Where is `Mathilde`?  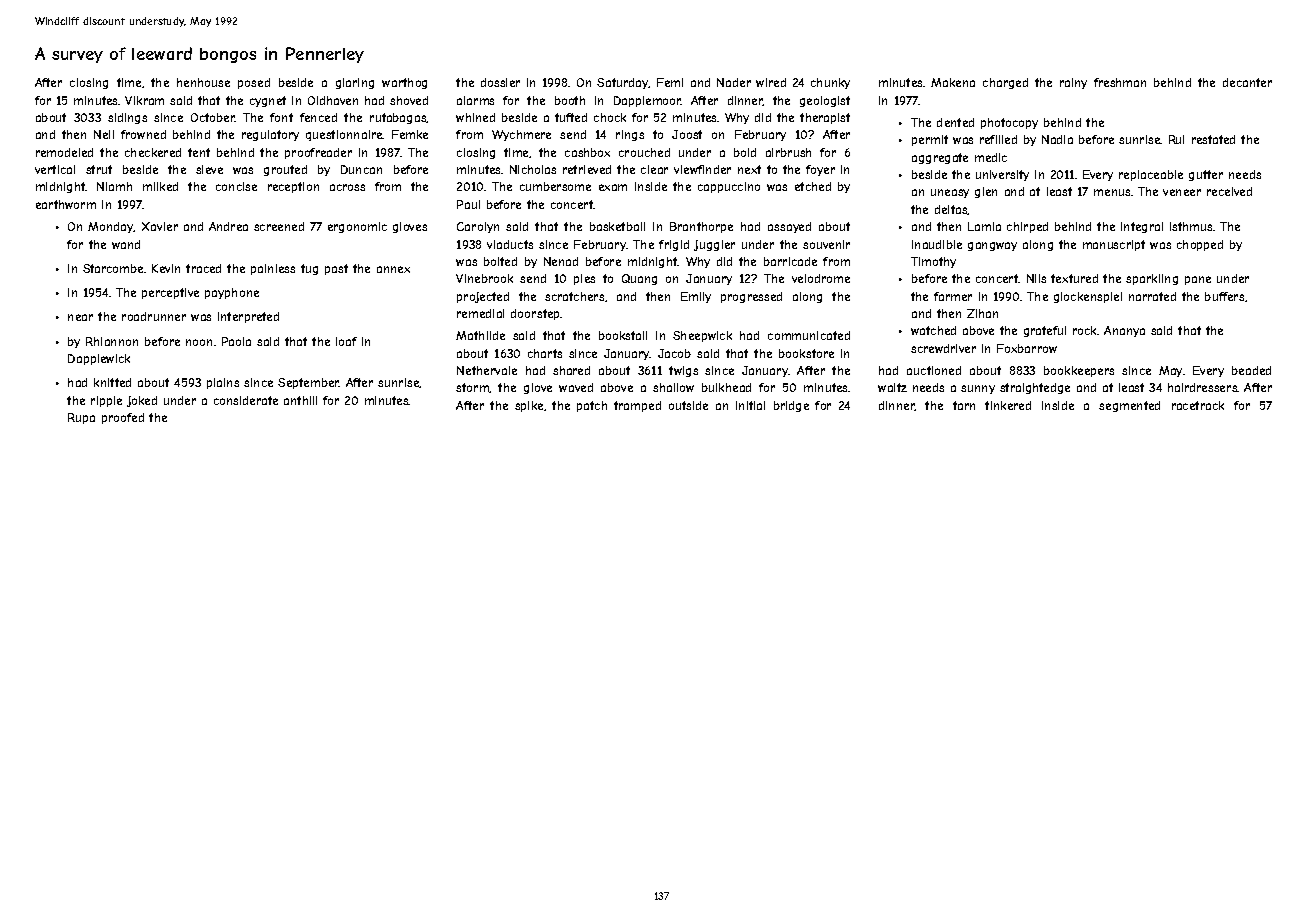
Mathilde is located at coordinates (480, 335).
